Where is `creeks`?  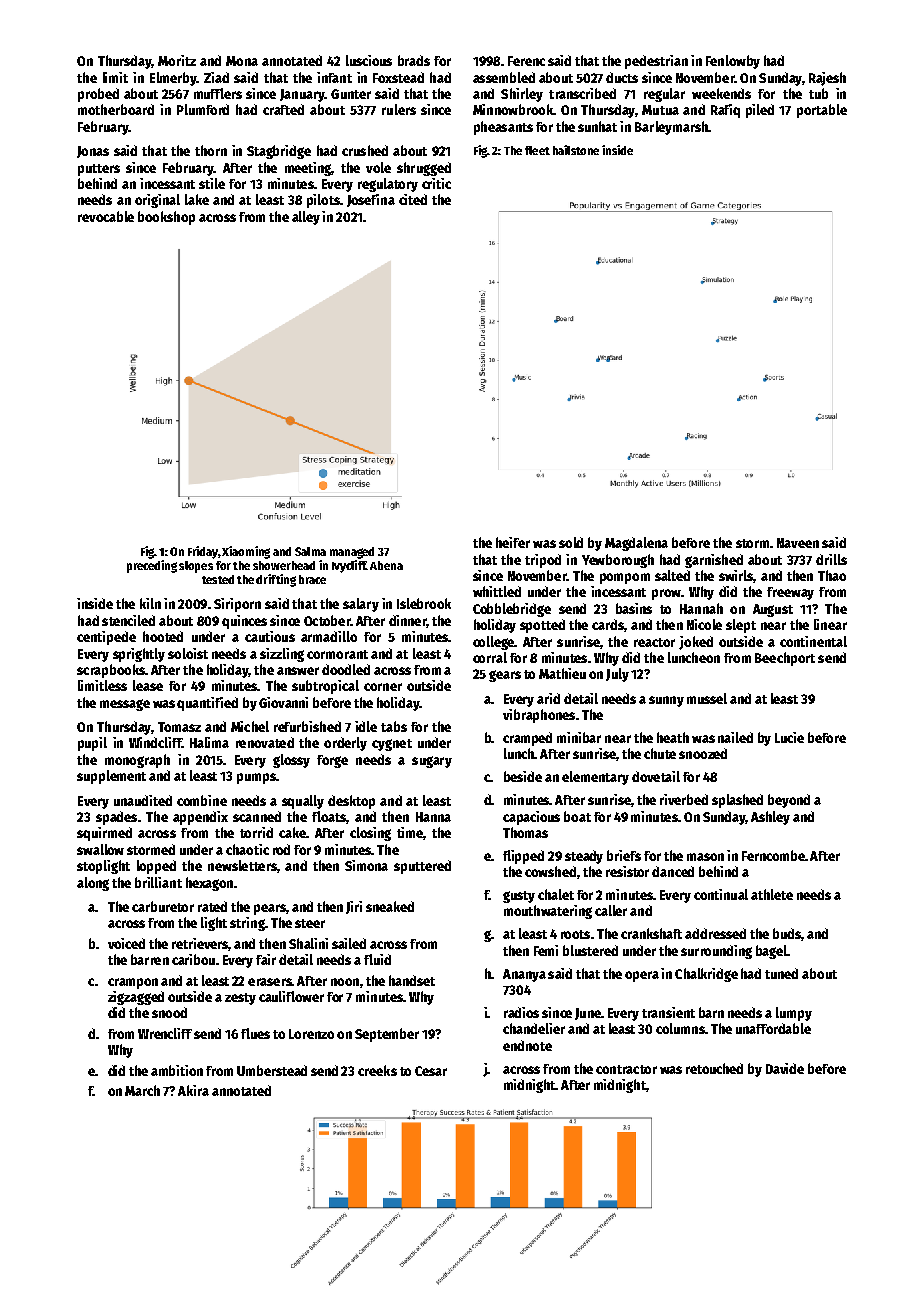
creeks is located at coordinates (377, 1070).
